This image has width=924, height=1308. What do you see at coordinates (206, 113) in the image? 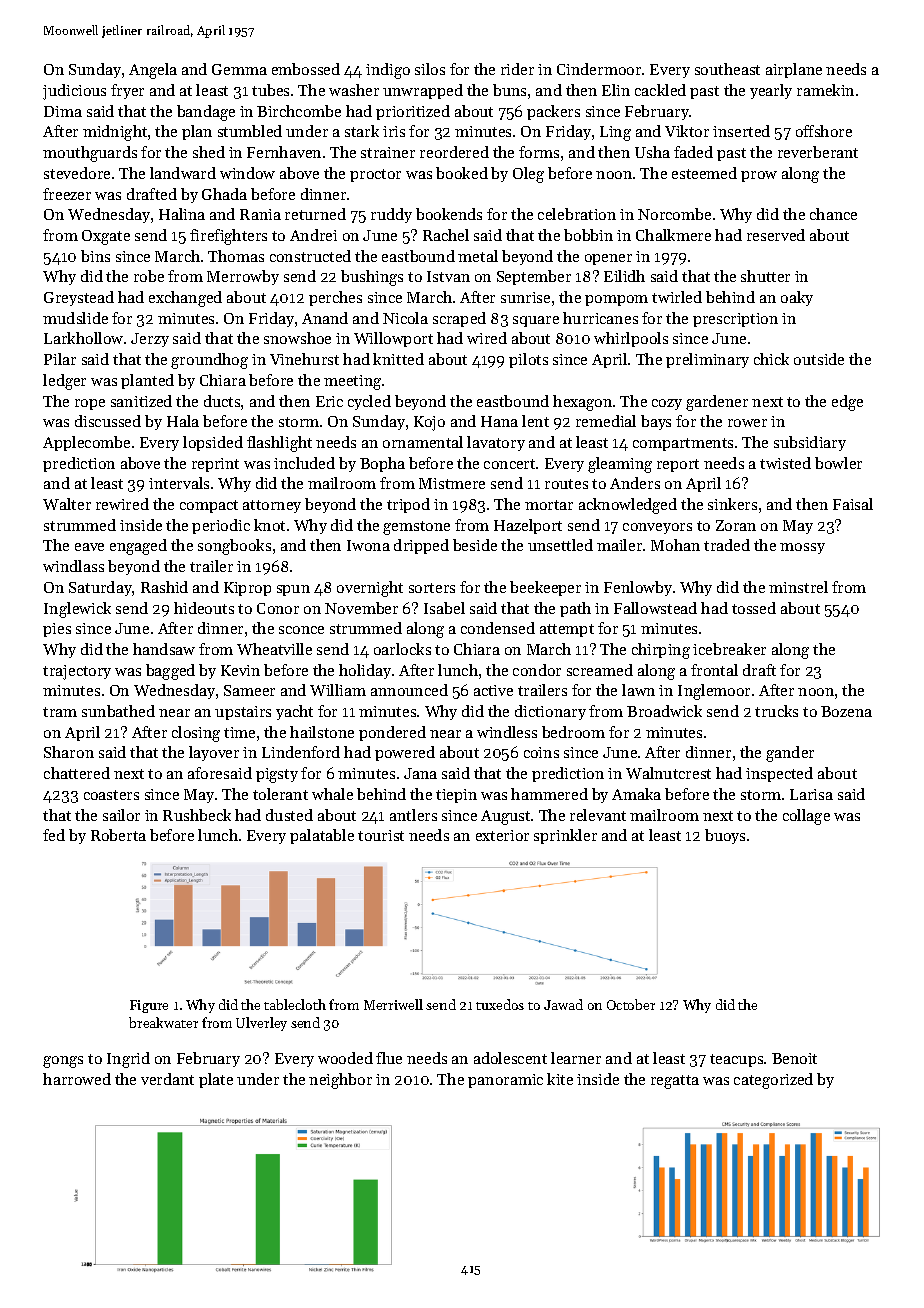
I see `bandage` at bounding box center [206, 113].
